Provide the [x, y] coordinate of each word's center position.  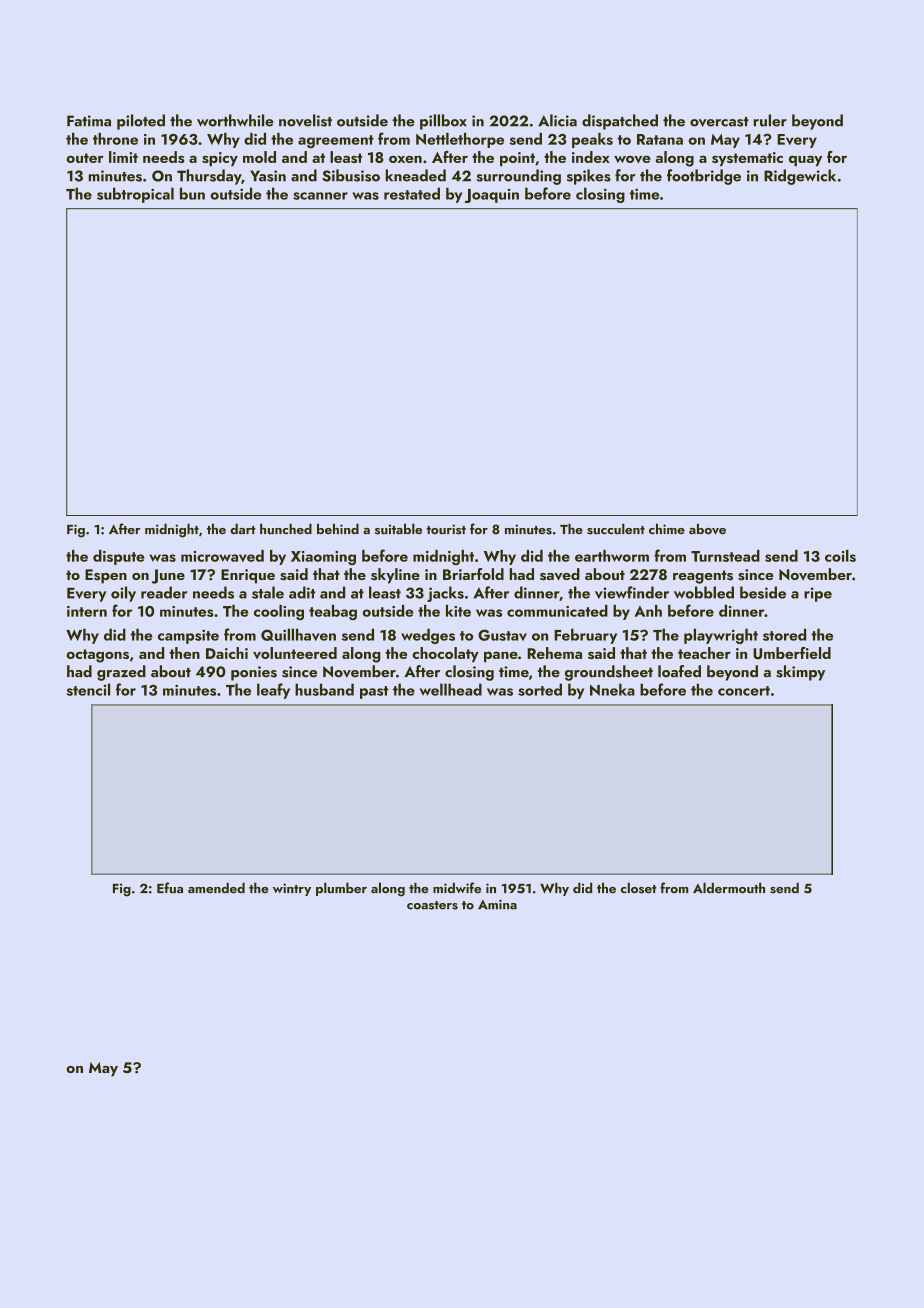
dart [243, 528]
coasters [432, 905]
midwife [457, 887]
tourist [446, 529]
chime [667, 528]
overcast [719, 122]
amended [216, 887]
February [585, 636]
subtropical [135, 195]
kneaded [416, 175]
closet [639, 888]
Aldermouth [729, 888]
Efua [170, 887]
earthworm [612, 556]
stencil [88, 689]
